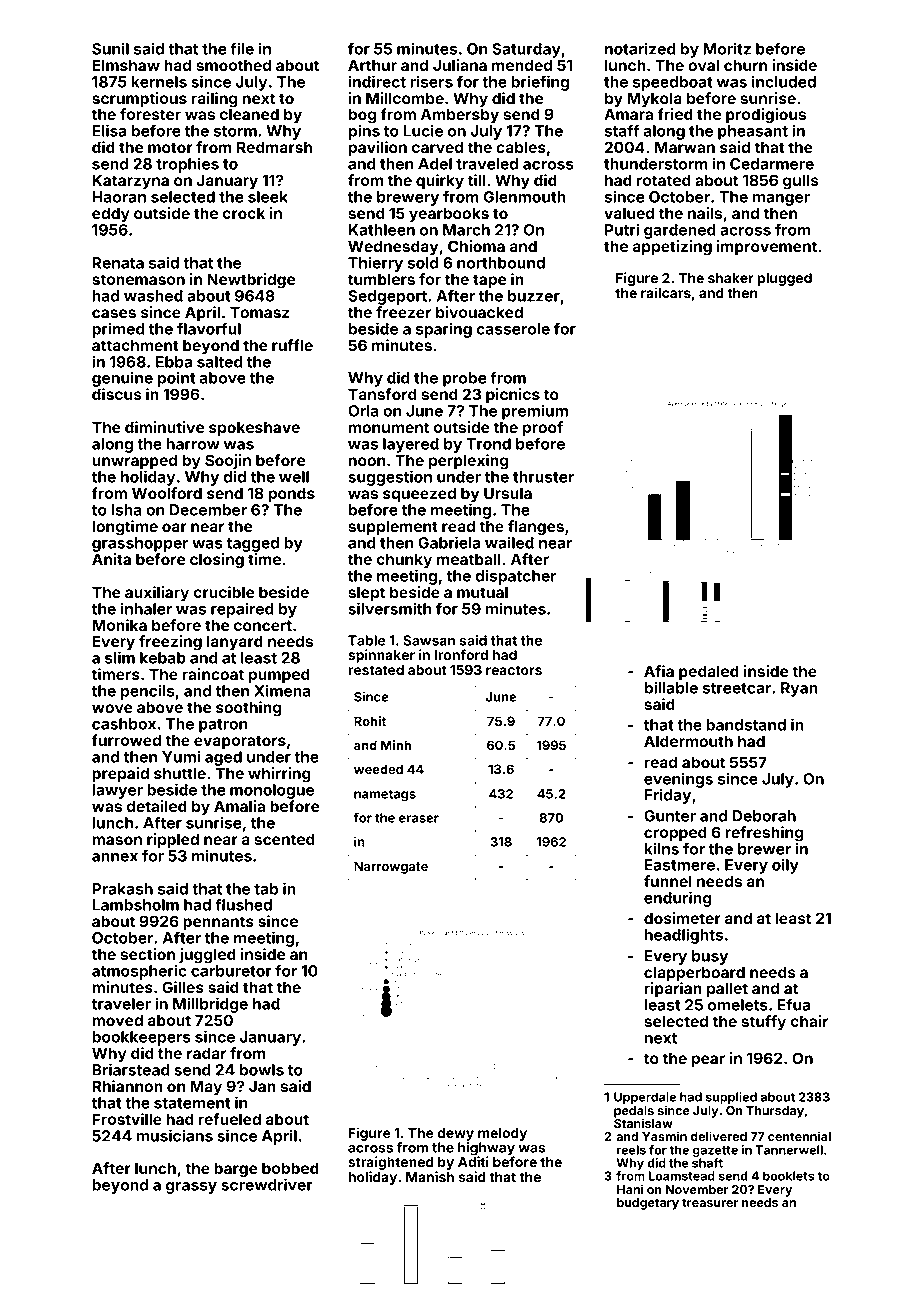  What do you see at coordinates (167, 493) in the screenshot?
I see `Woolford` at bounding box center [167, 493].
